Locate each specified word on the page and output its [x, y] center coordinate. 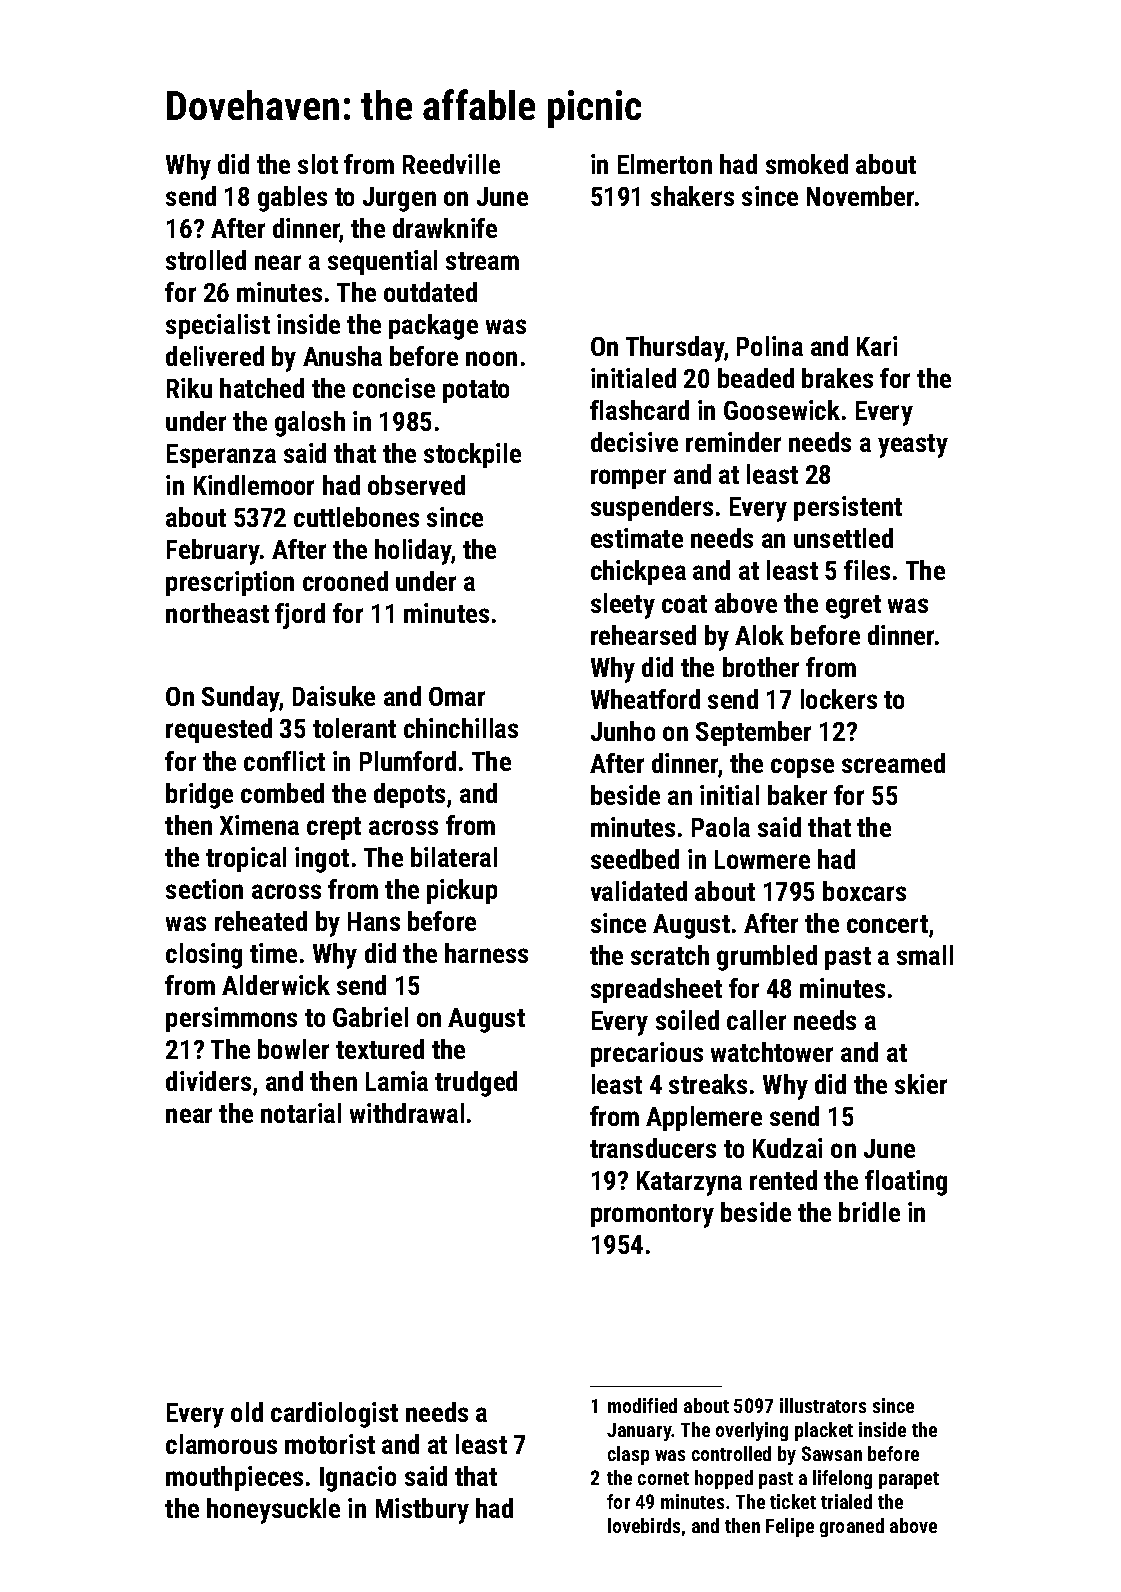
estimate [637, 538]
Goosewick [782, 410]
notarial [301, 1113]
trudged [476, 1084]
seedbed [635, 859]
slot [318, 164]
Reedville [451, 164]
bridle [869, 1212]
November [860, 196]
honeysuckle [273, 1511]
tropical [246, 859]
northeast [217, 613]
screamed [893, 763]
